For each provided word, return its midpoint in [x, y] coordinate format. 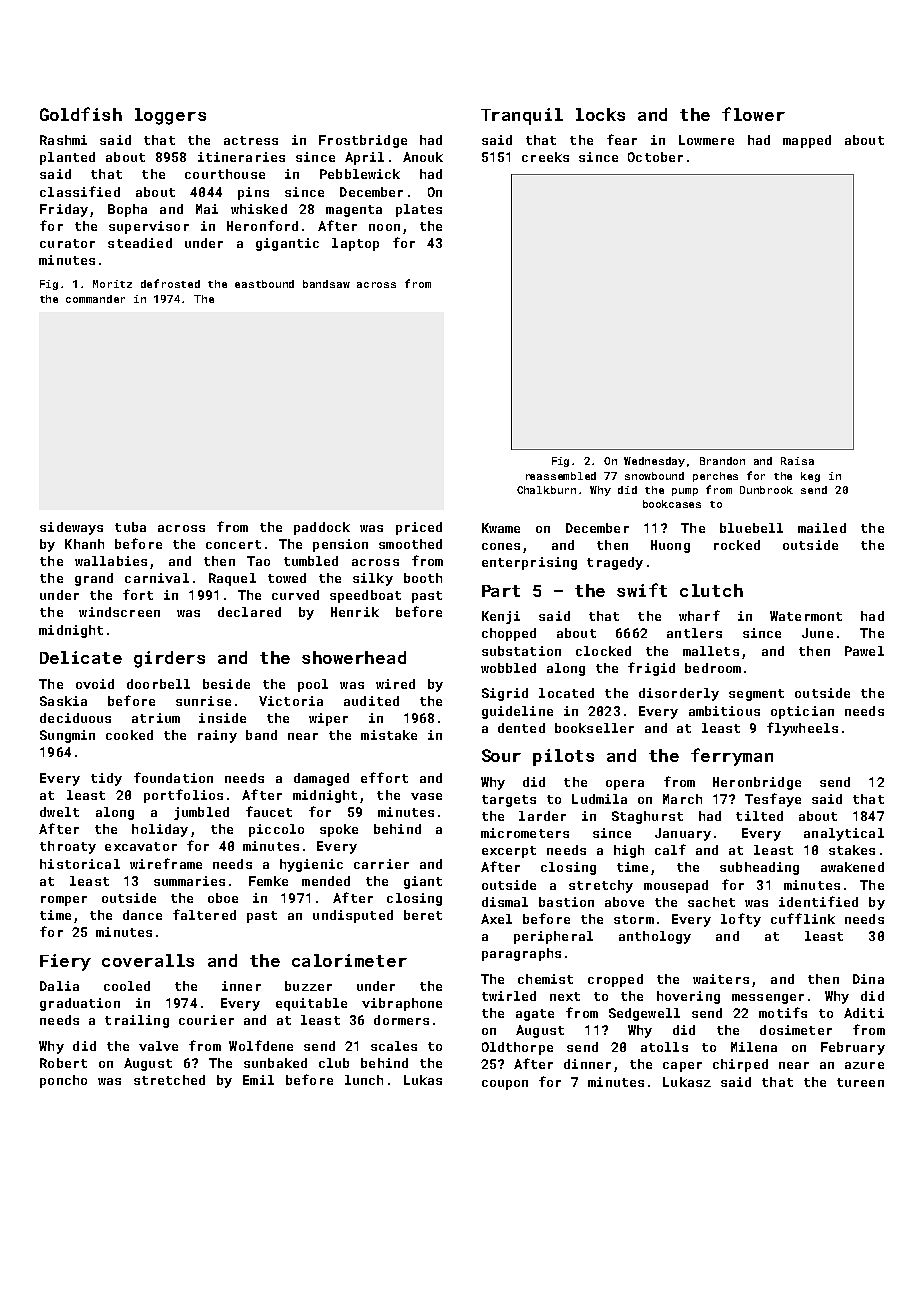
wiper [328, 719]
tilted [759, 816]
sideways [71, 528]
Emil [258, 1080]
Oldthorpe [517, 1048]
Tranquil [522, 116]
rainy [217, 736]
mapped [807, 141]
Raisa [797, 461]
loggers [170, 116]
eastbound [264, 284]
